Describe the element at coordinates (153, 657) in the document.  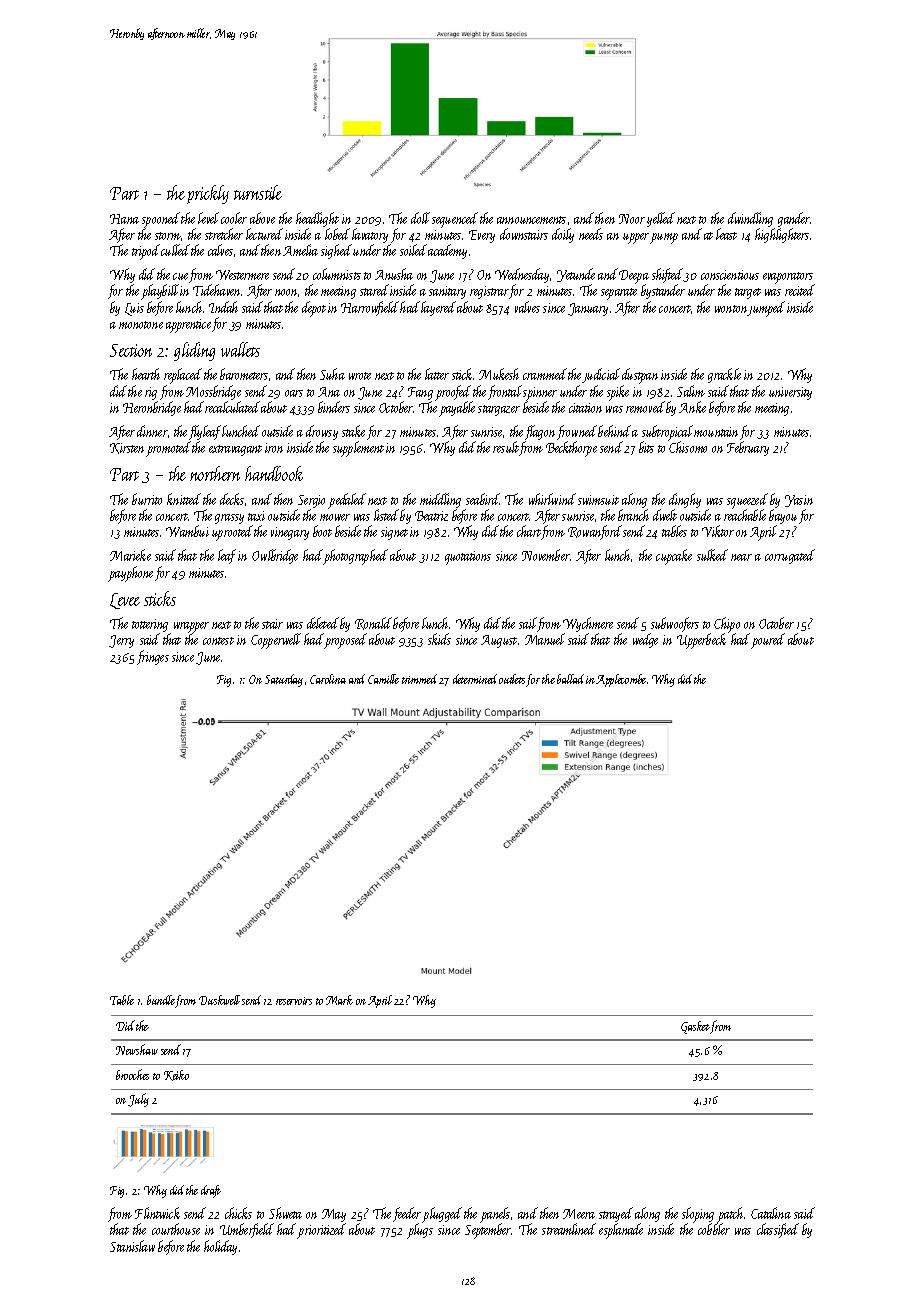
I see `fringes` at that location.
